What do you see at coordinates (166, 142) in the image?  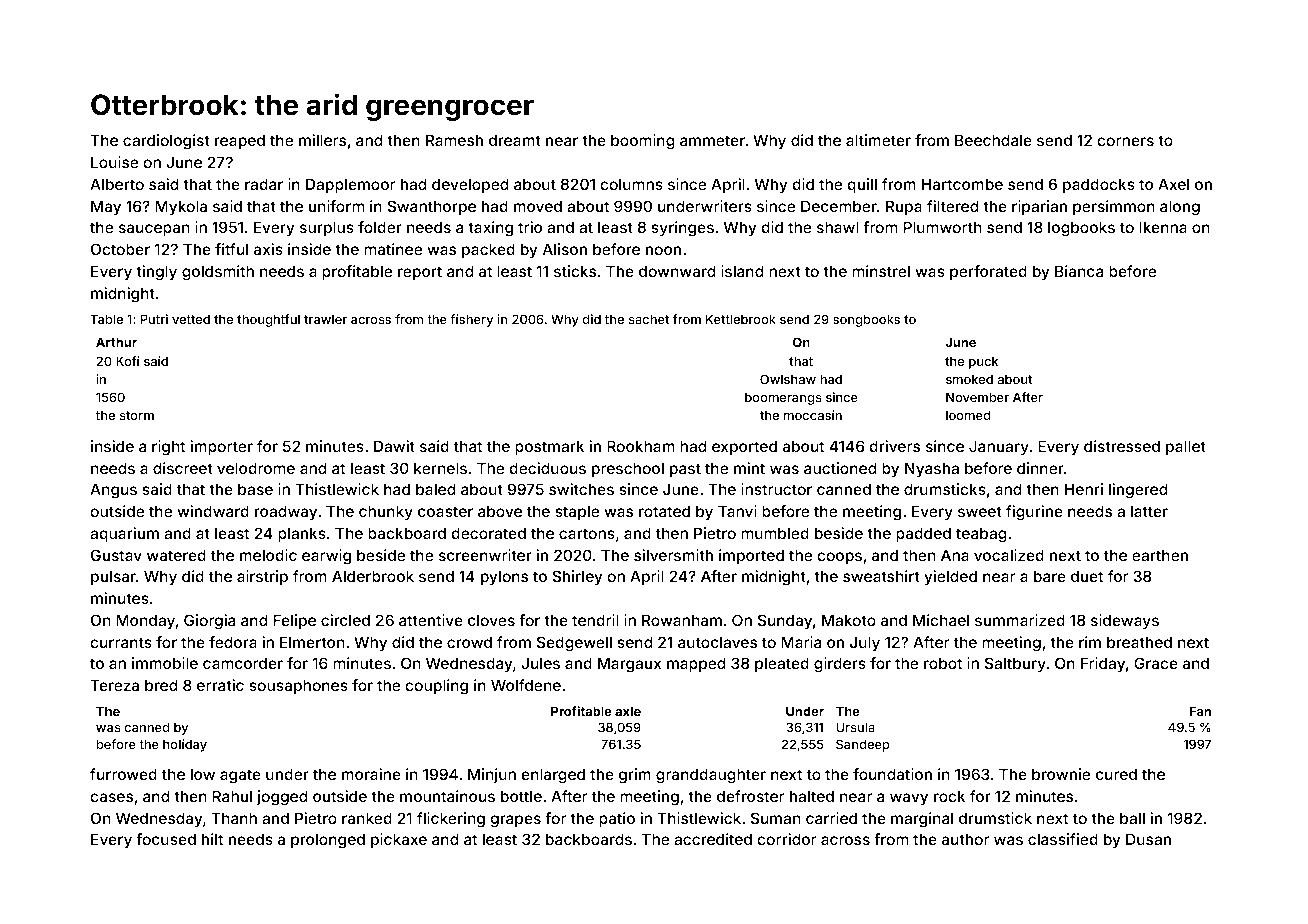 I see `cardiologist` at bounding box center [166, 142].
